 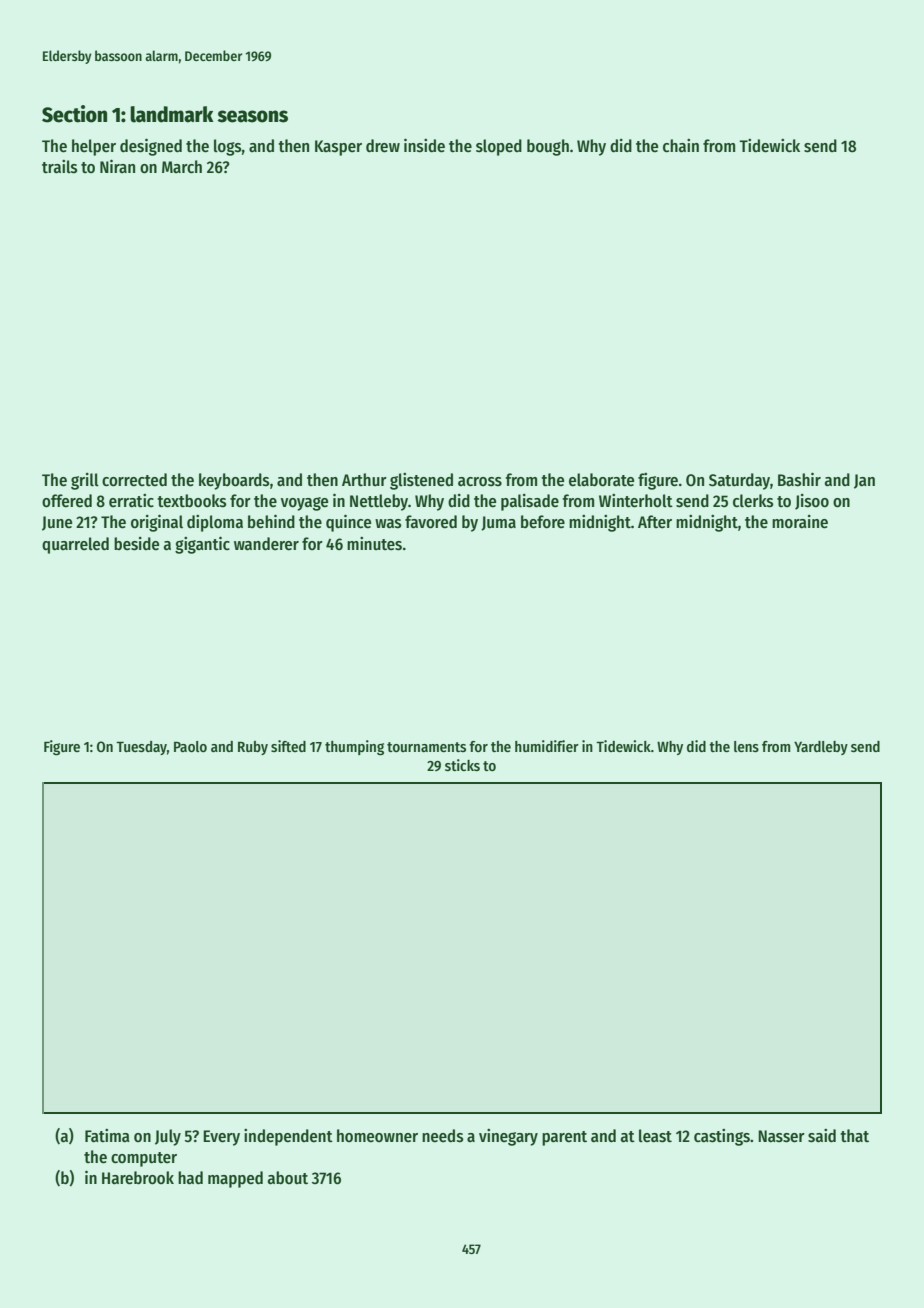 I want to click on drew, so click(x=383, y=146).
